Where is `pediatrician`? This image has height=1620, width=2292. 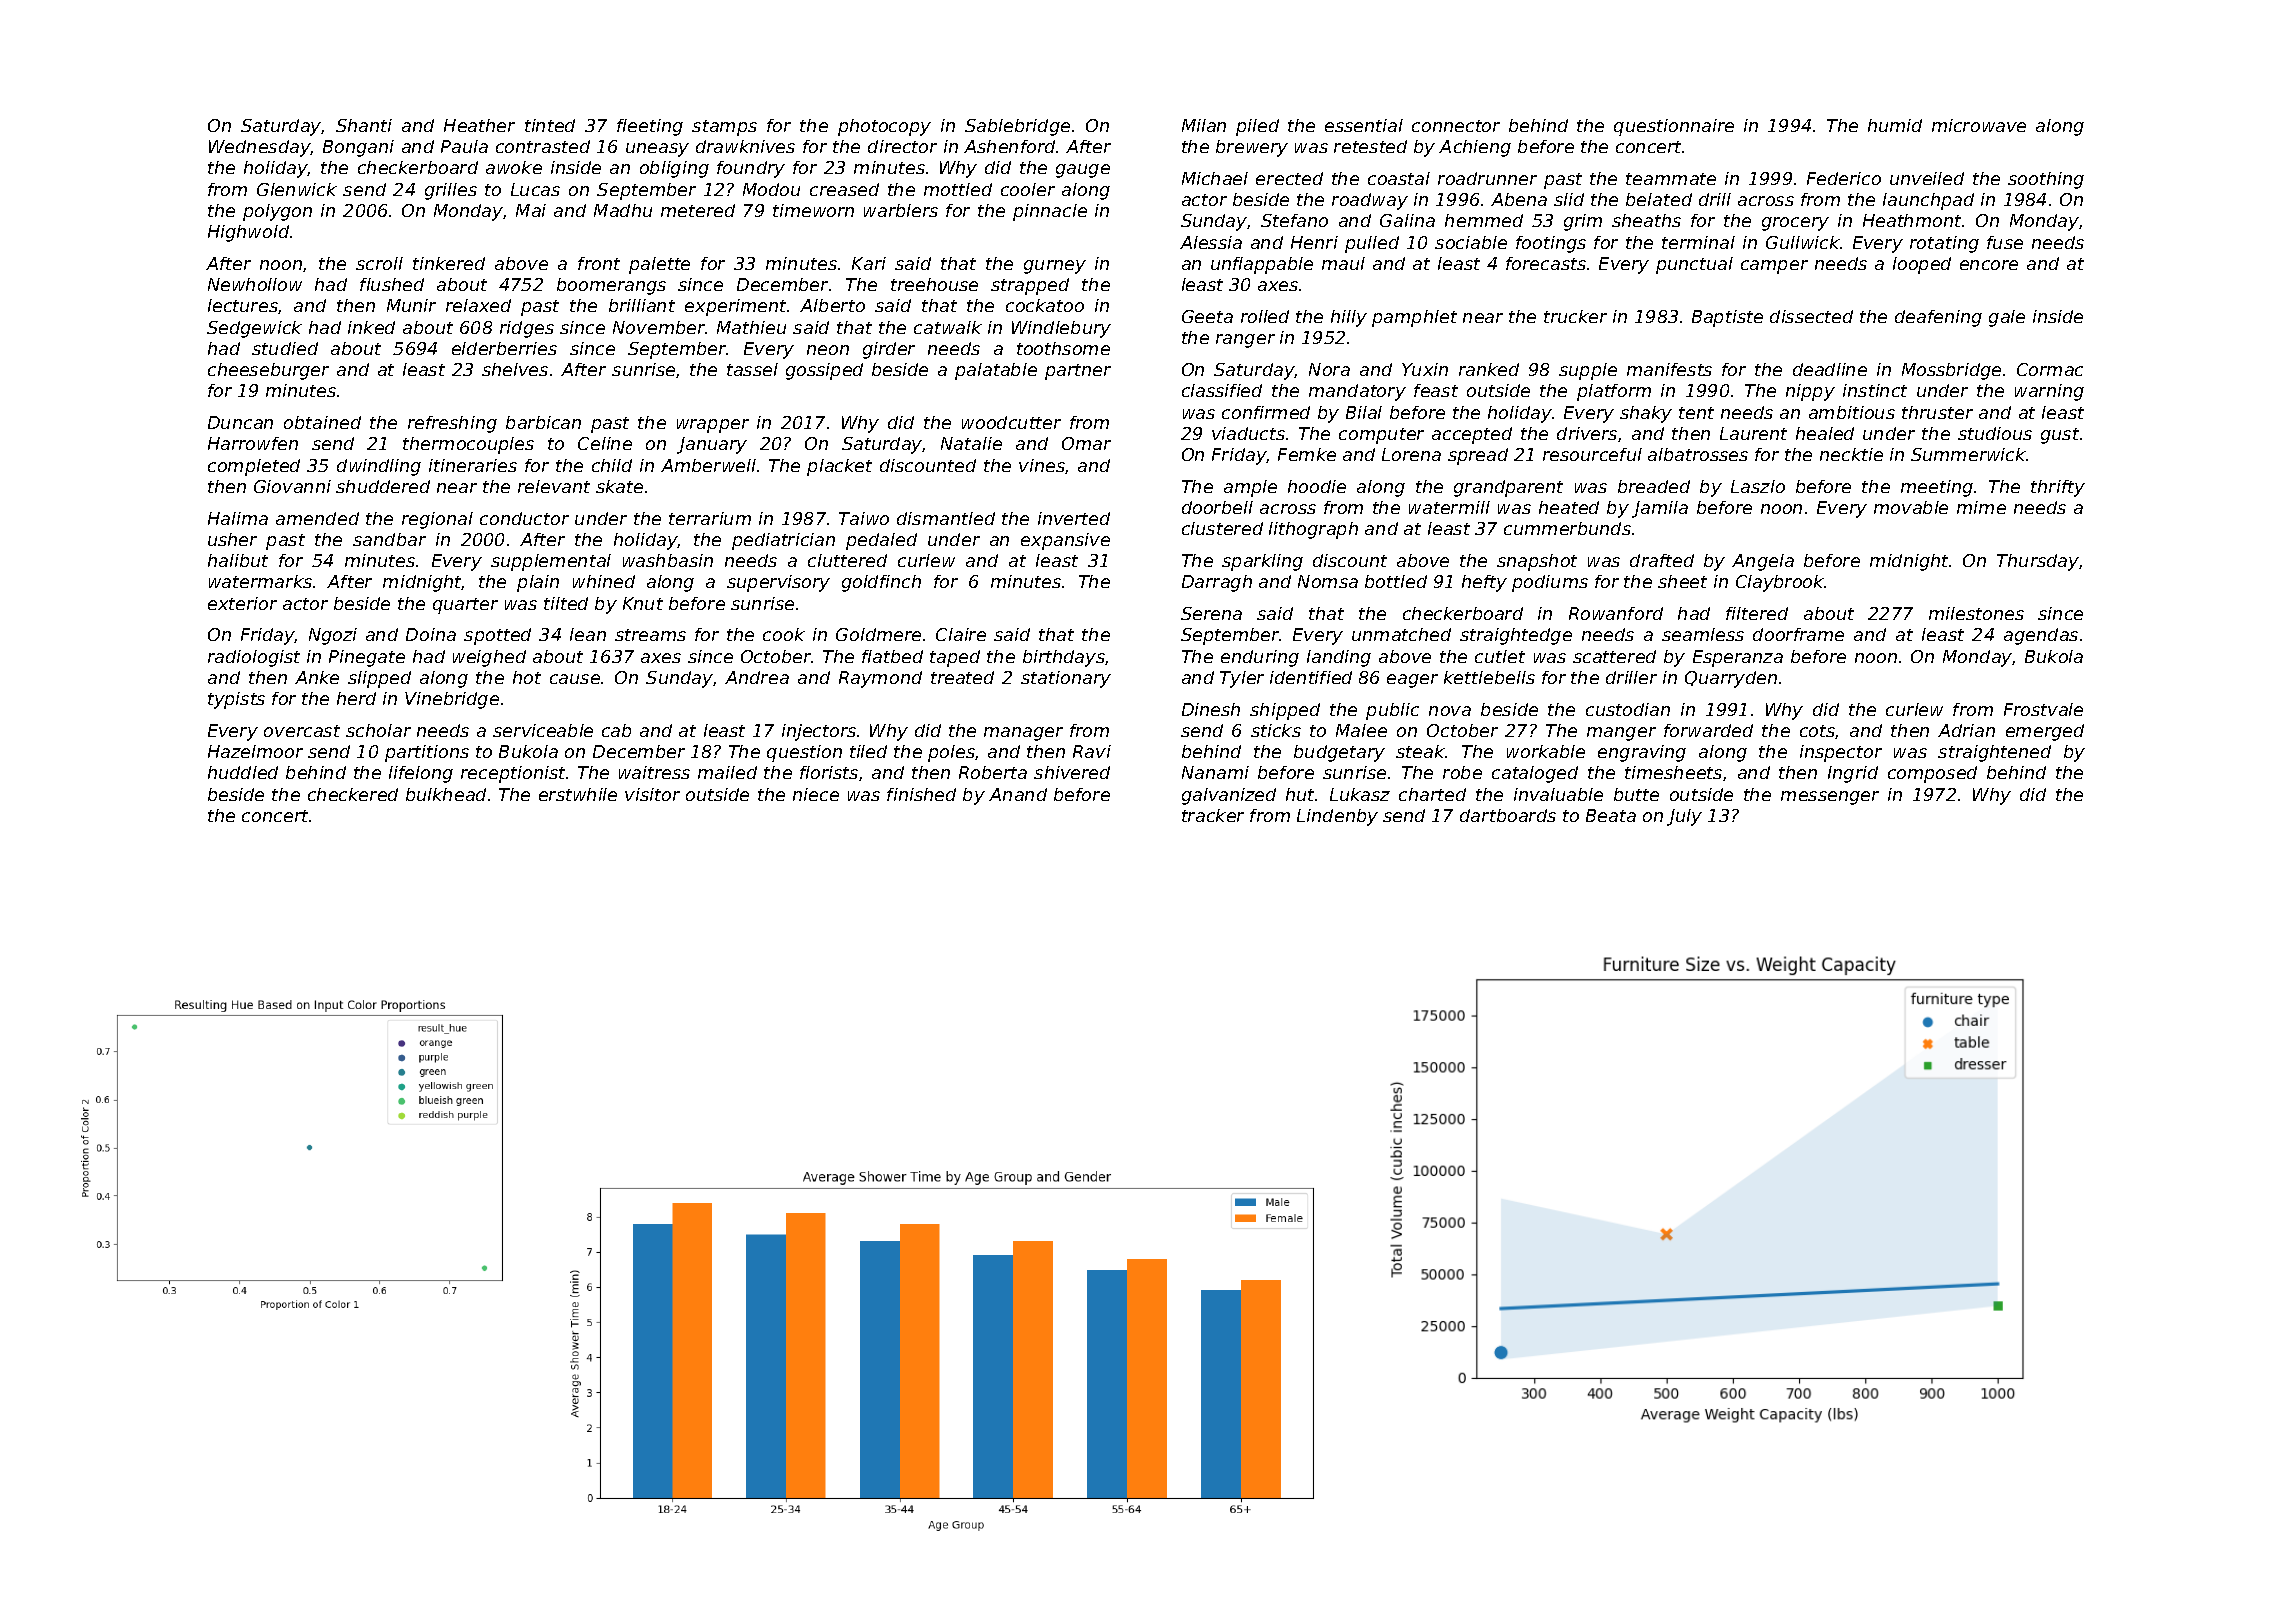
pediatrician is located at coordinates (783, 541).
